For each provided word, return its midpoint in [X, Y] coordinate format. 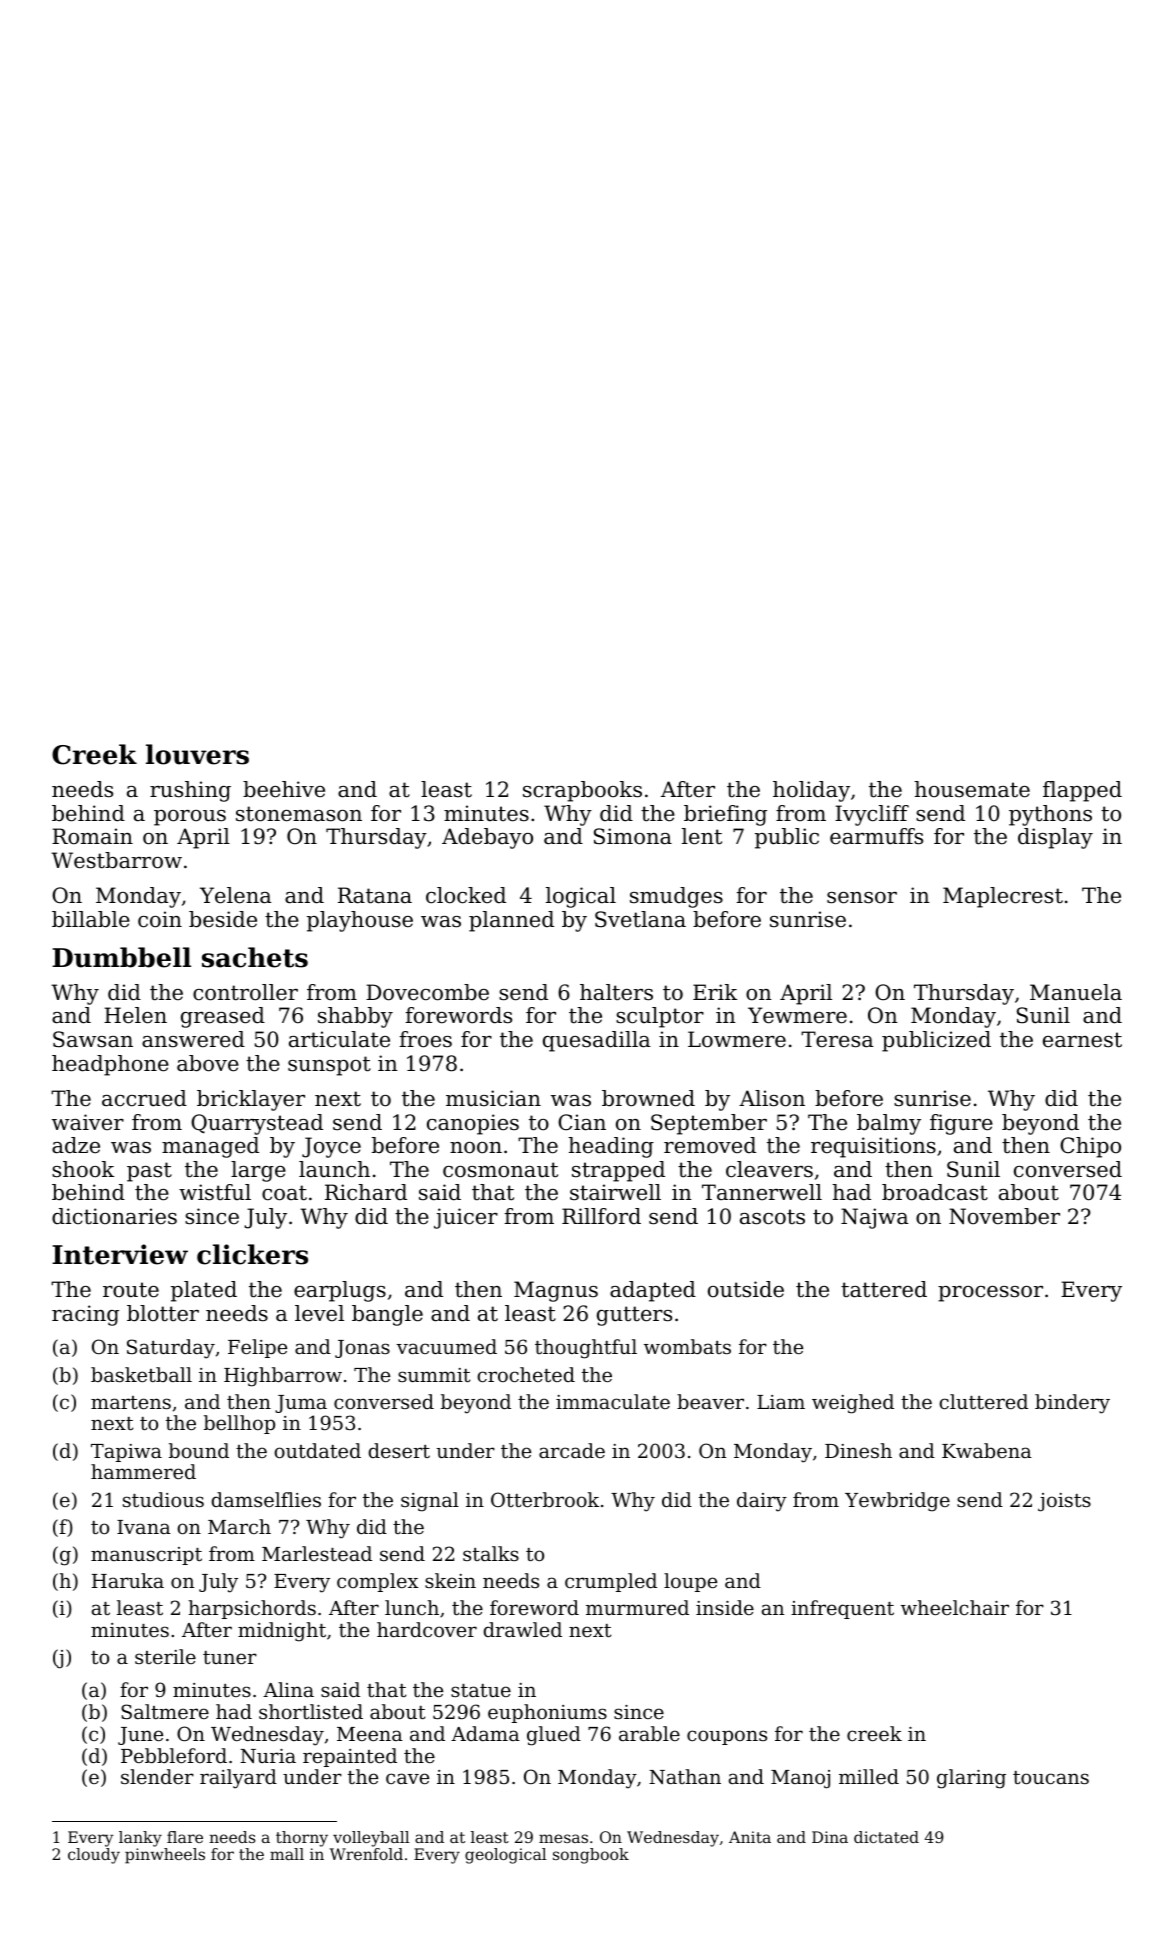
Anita [750, 1837]
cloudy [94, 1856]
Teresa [837, 1039]
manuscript [146, 1556]
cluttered [984, 1401]
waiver [88, 1122]
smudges [676, 897]
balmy [889, 1124]
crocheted [526, 1374]
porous [190, 818]
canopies [473, 1124]
